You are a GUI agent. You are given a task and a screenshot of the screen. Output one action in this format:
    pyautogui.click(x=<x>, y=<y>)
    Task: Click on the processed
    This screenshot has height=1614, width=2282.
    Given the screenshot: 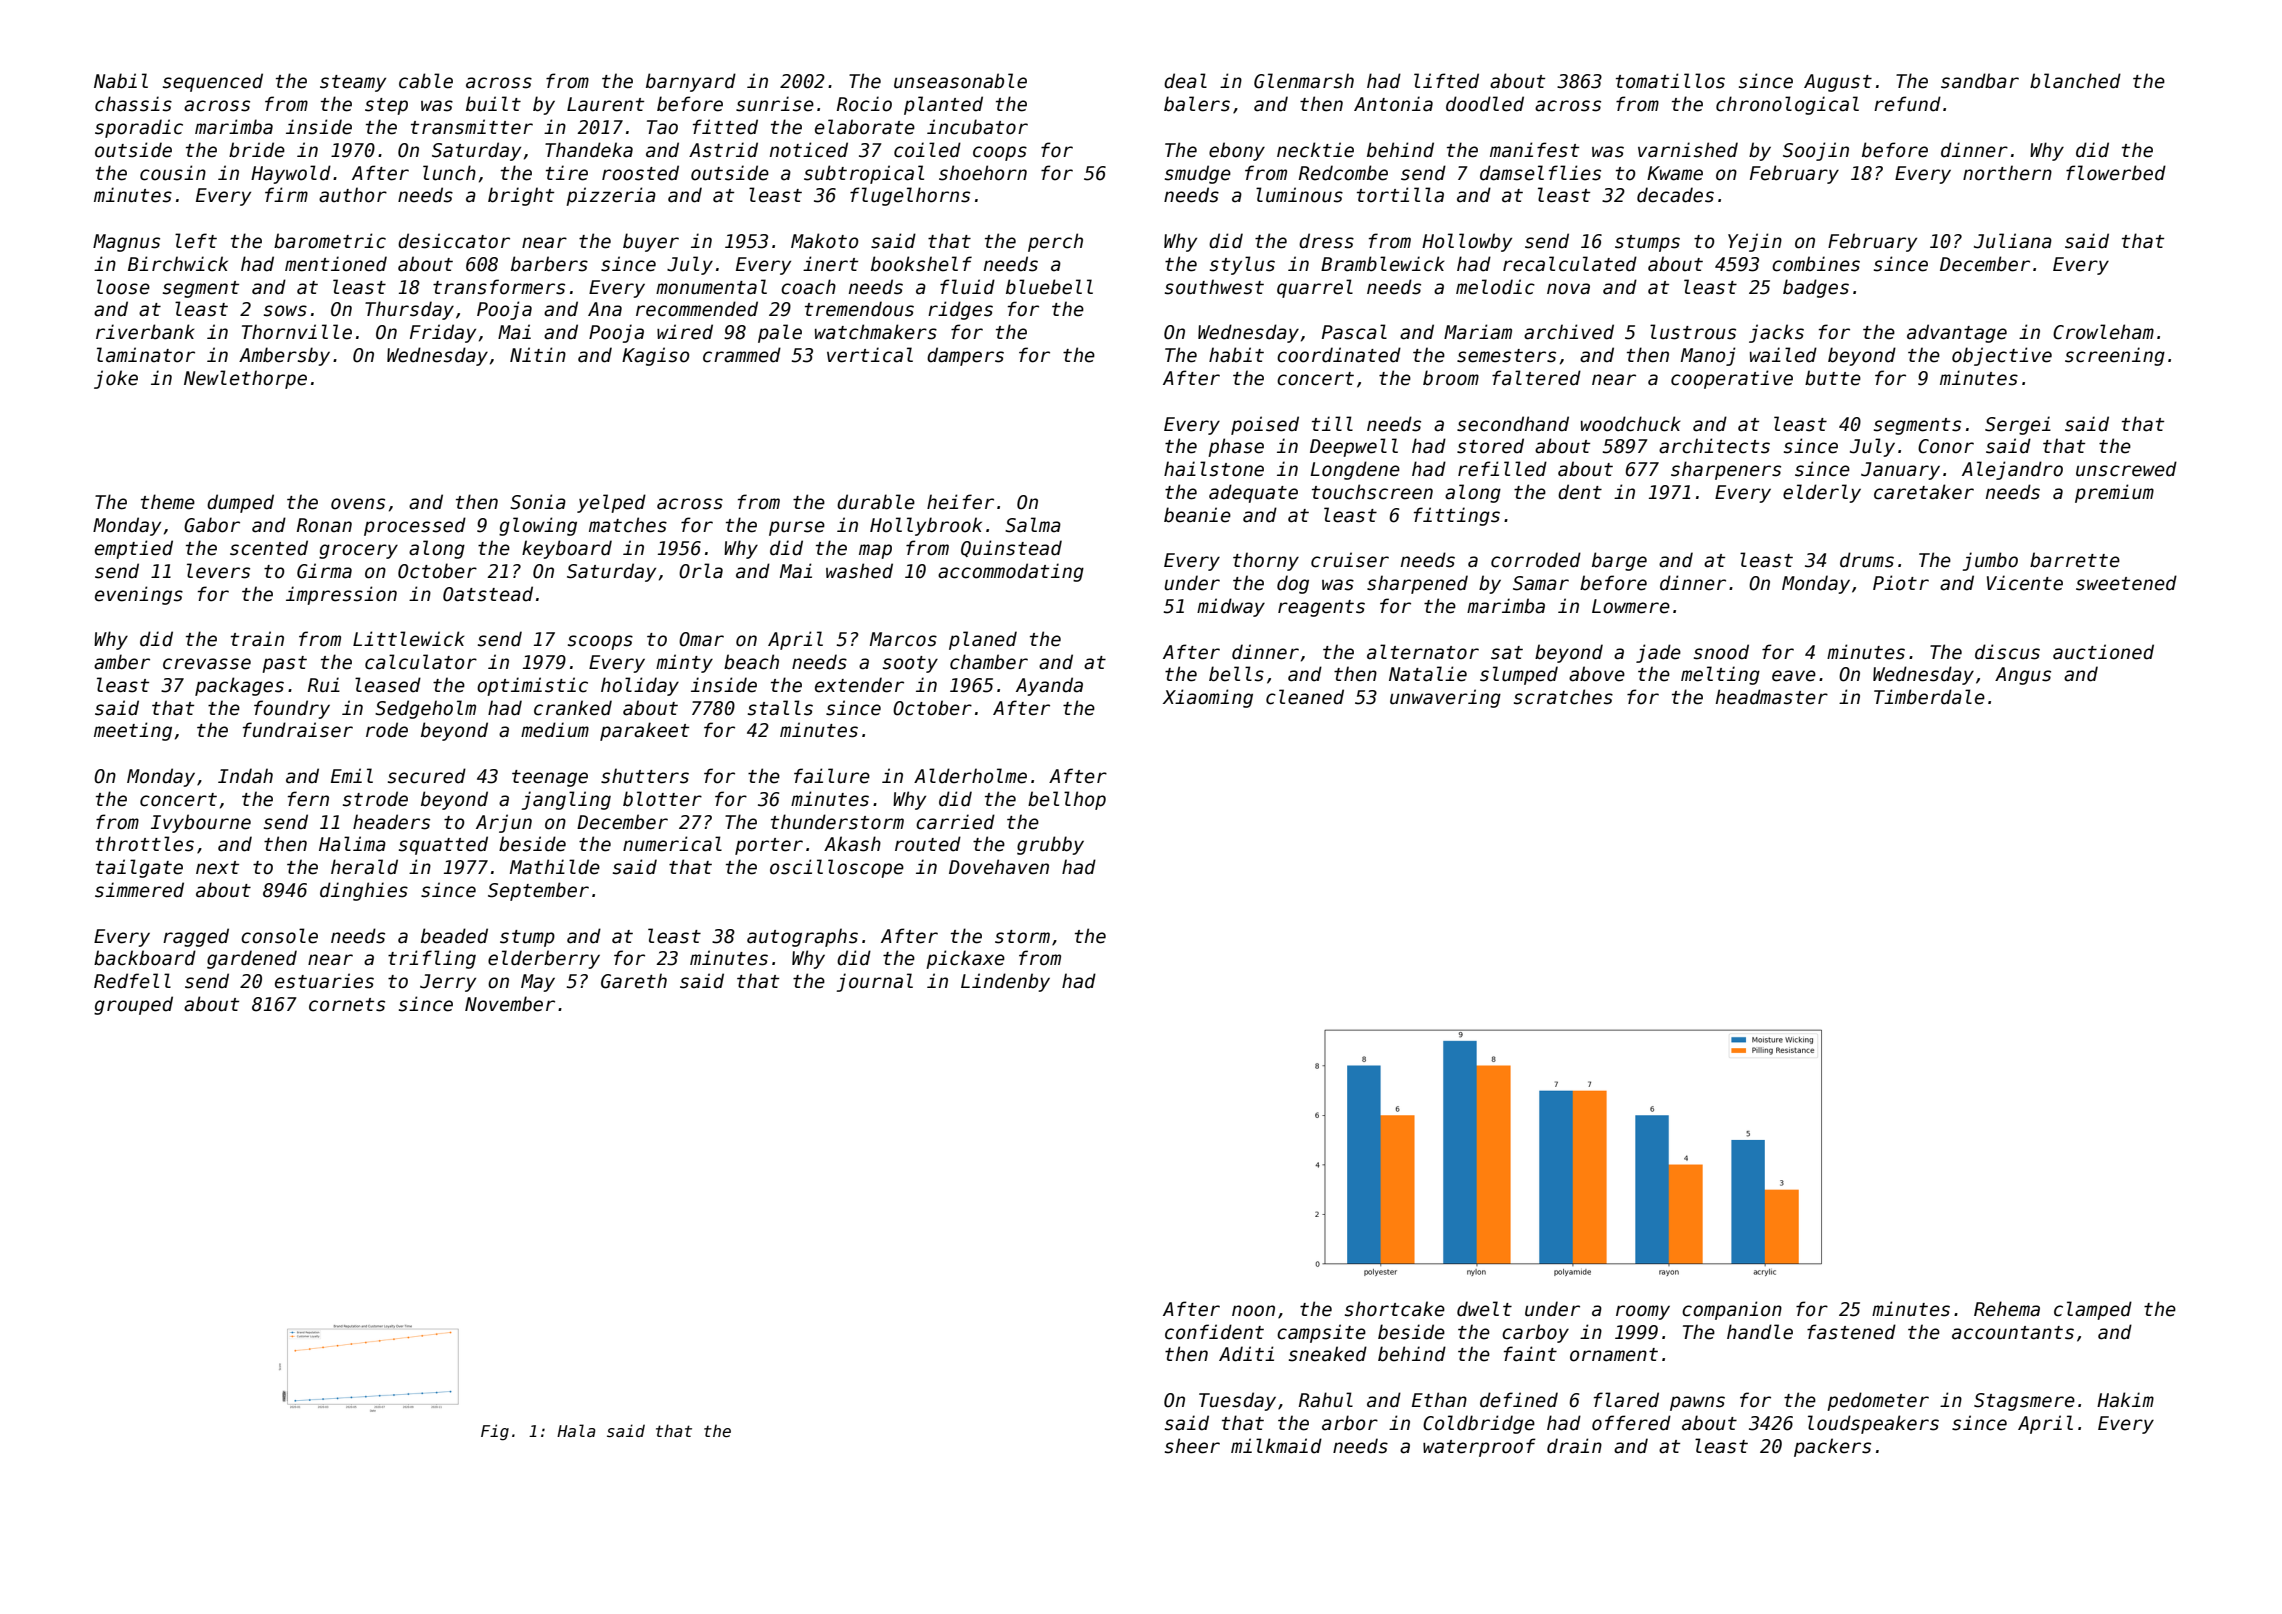 What is the action you would take?
    pyautogui.click(x=415, y=526)
